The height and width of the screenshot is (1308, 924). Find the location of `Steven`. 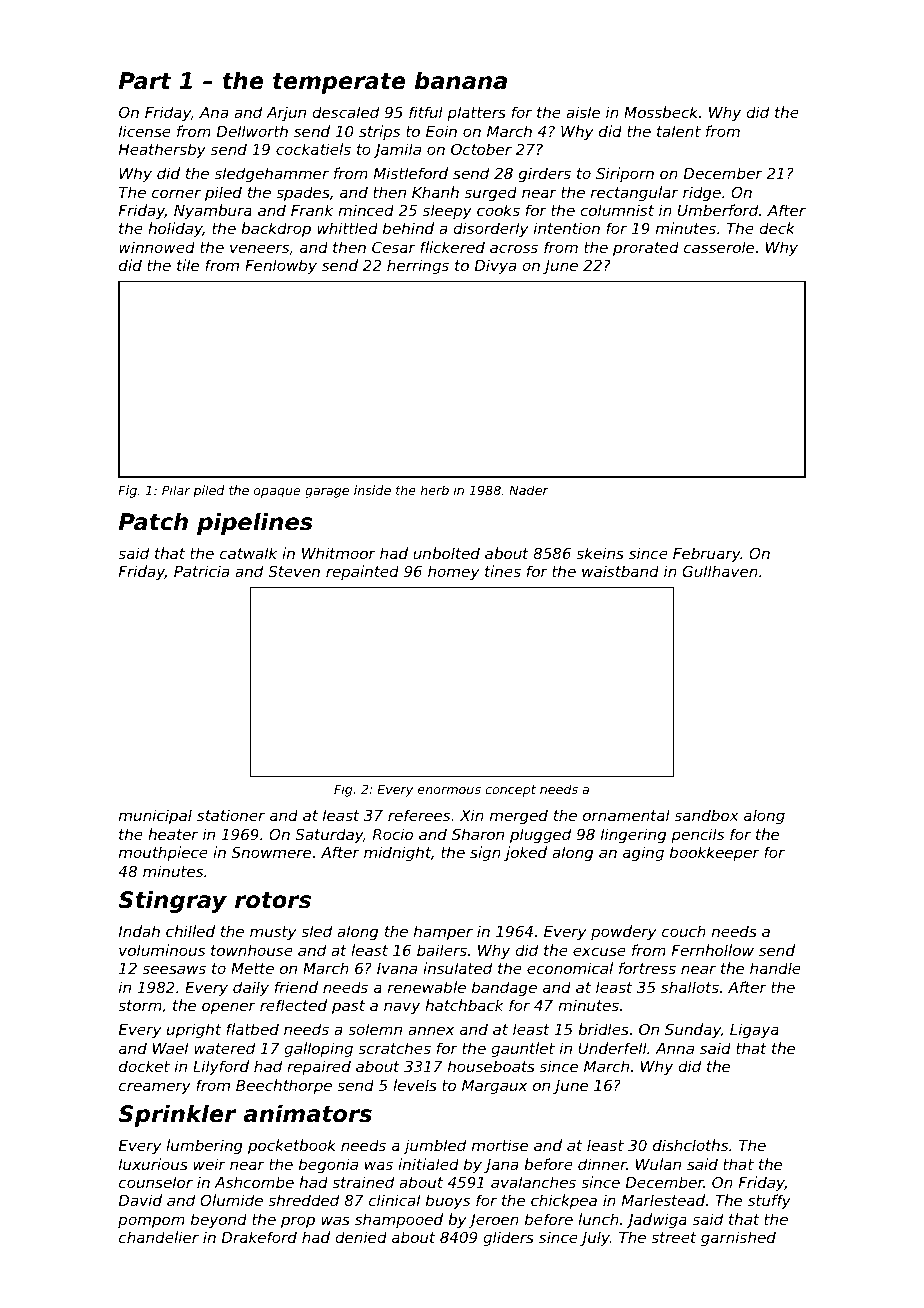

Steven is located at coordinates (294, 571).
